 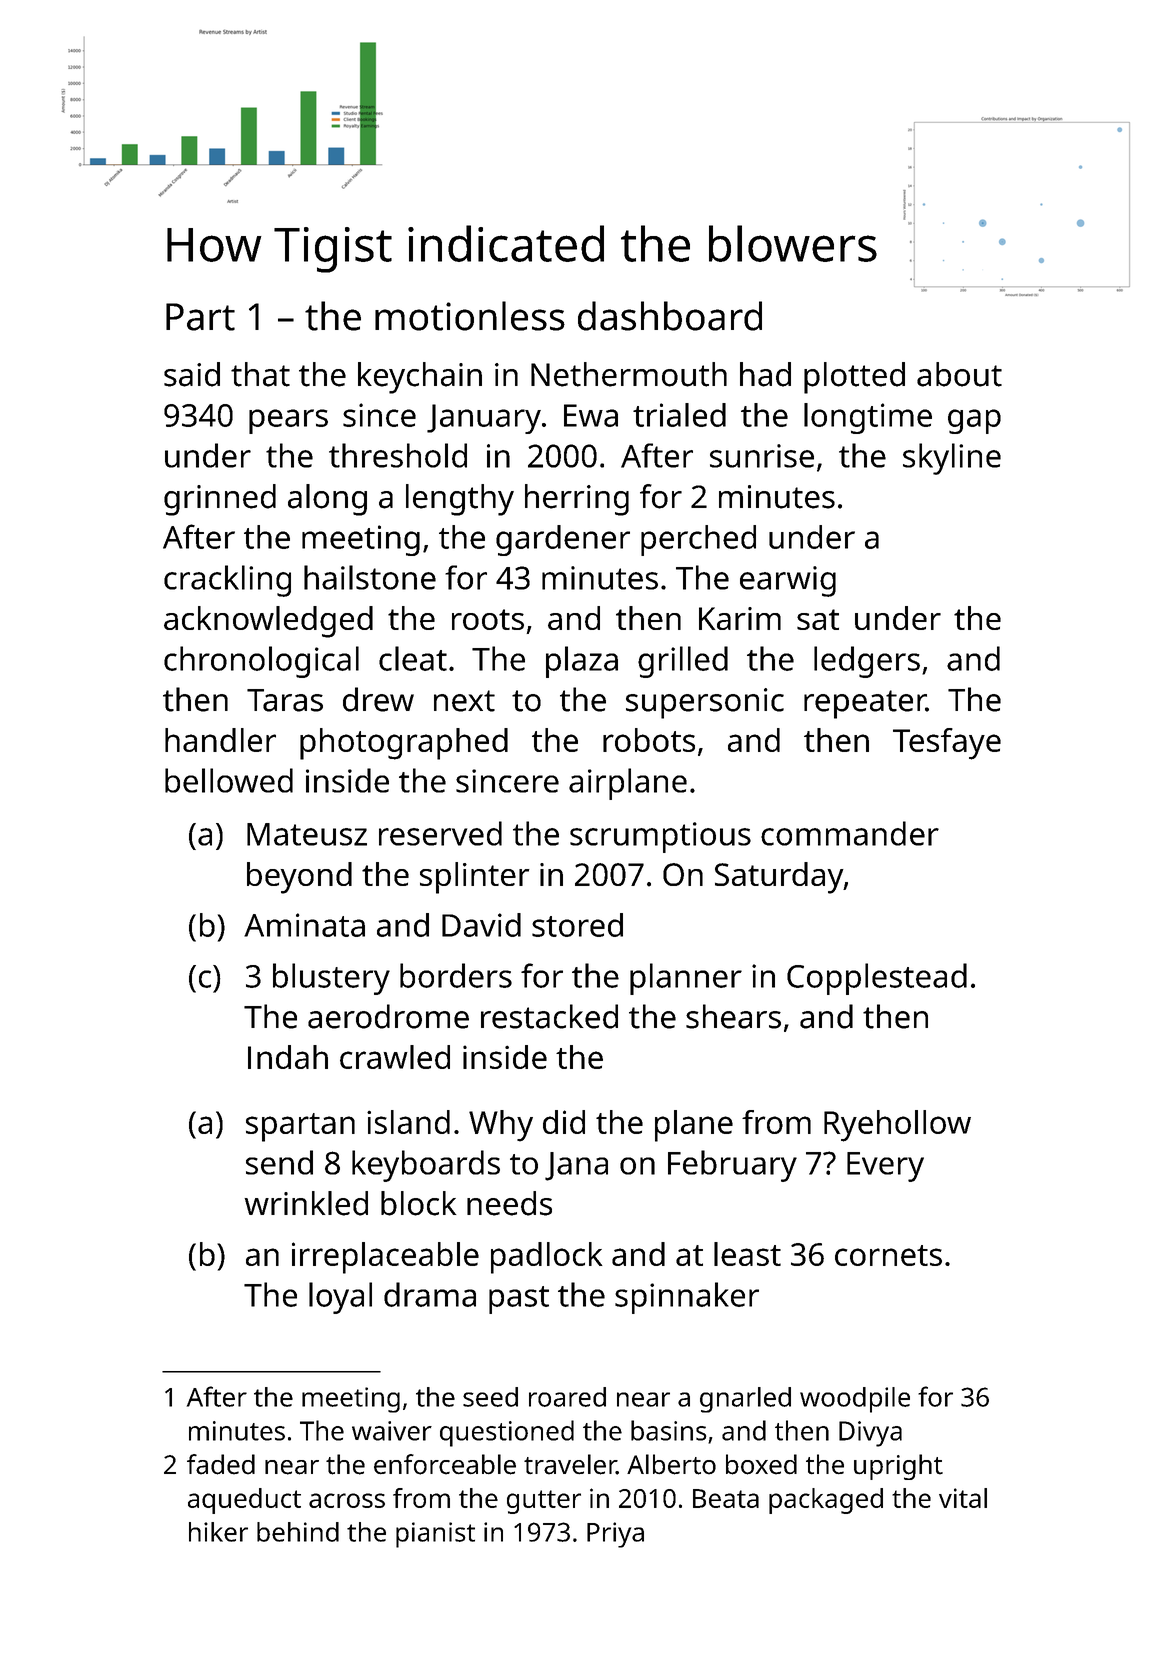 What do you see at coordinates (897, 1126) in the screenshot?
I see `Ryehollow` at bounding box center [897, 1126].
